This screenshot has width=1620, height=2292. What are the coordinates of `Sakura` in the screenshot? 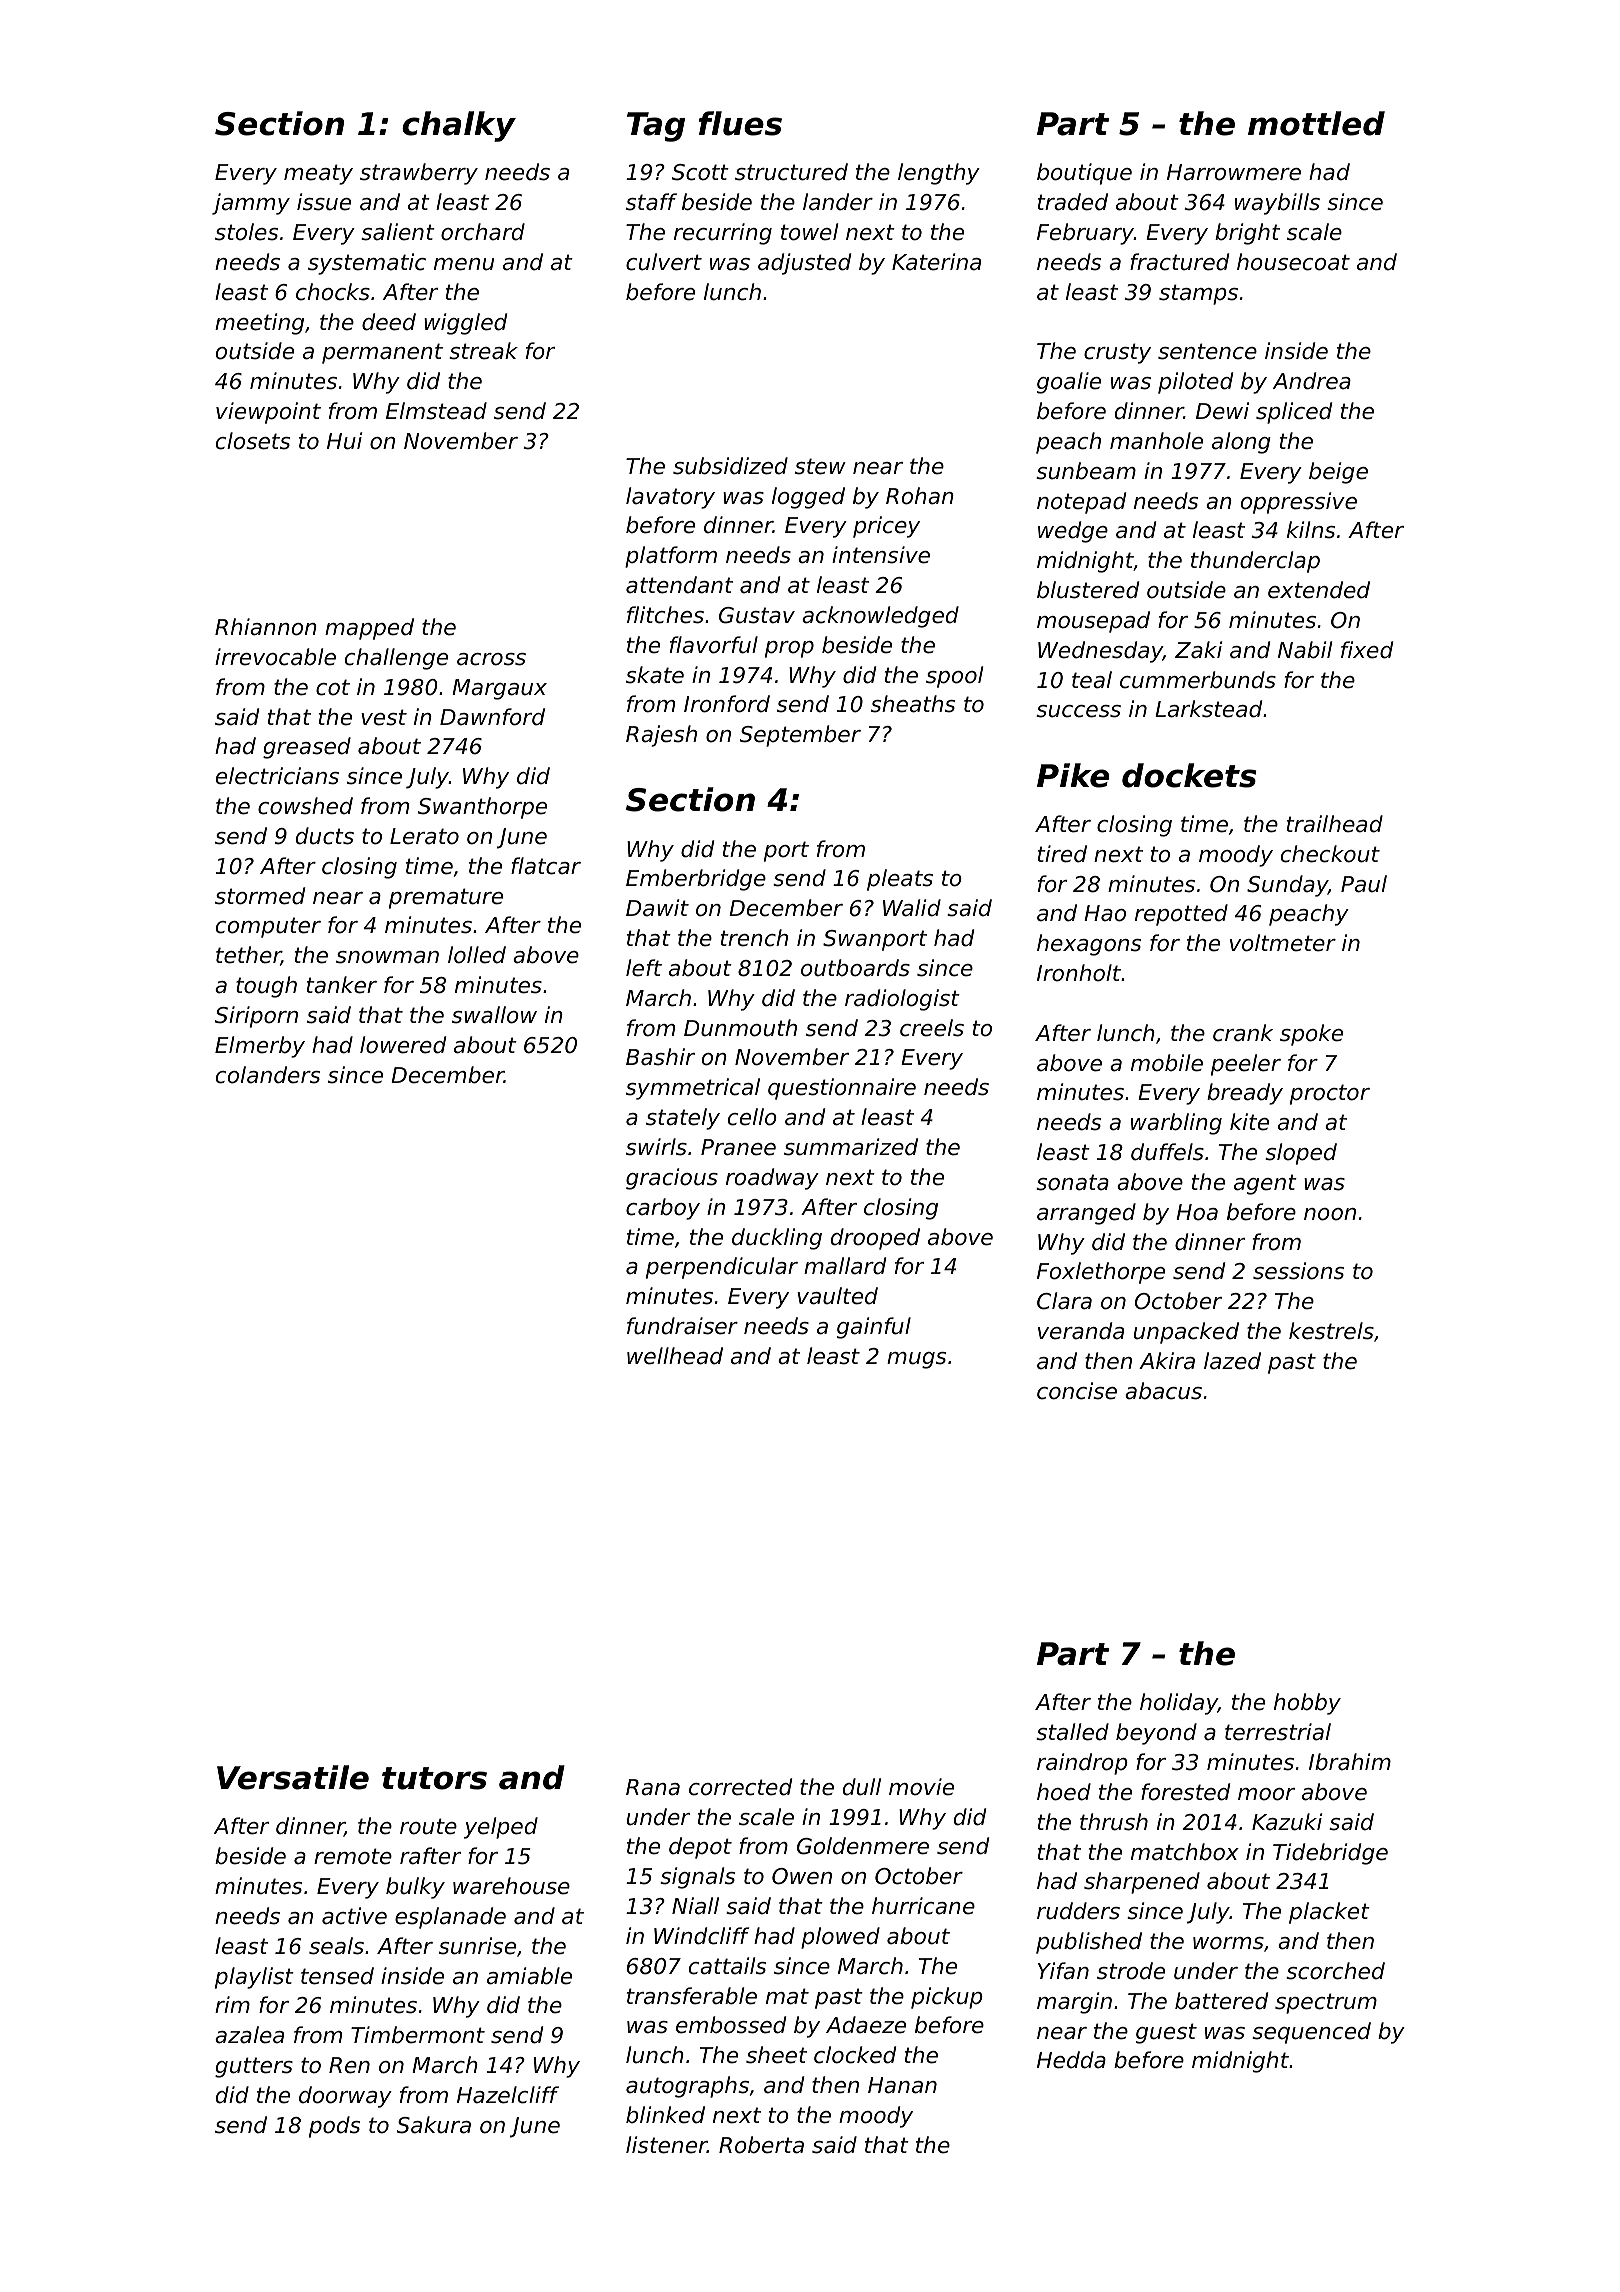 It's located at (434, 2125).
